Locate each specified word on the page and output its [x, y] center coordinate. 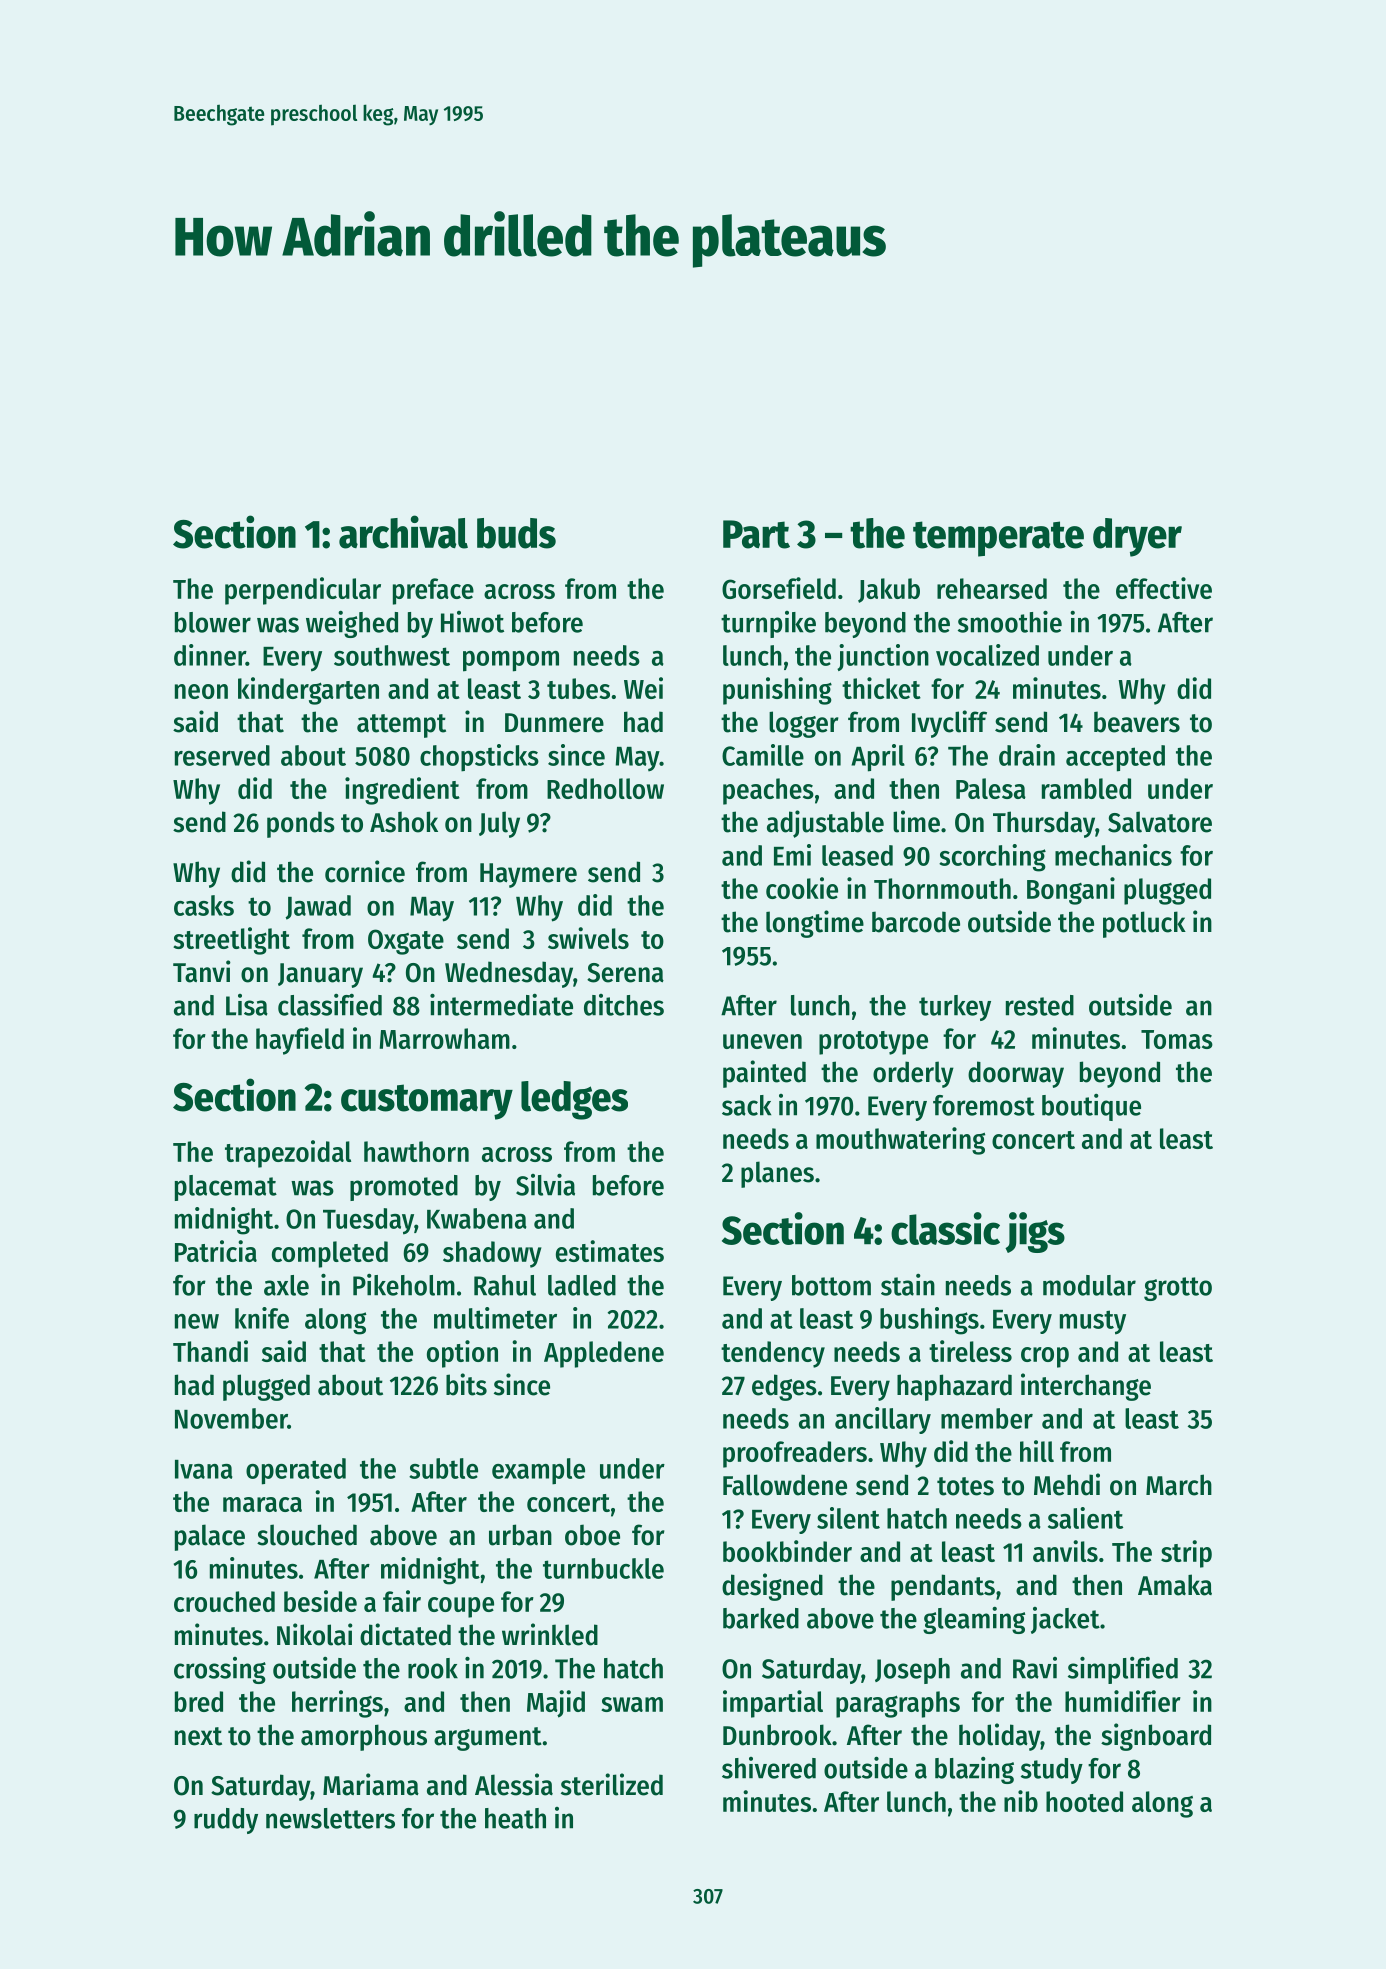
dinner [210, 655]
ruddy [226, 1821]
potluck [1144, 924]
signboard [1156, 1737]
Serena [625, 973]
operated [296, 1471]
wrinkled [550, 1634]
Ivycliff [949, 724]
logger [804, 724]
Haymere [528, 875]
